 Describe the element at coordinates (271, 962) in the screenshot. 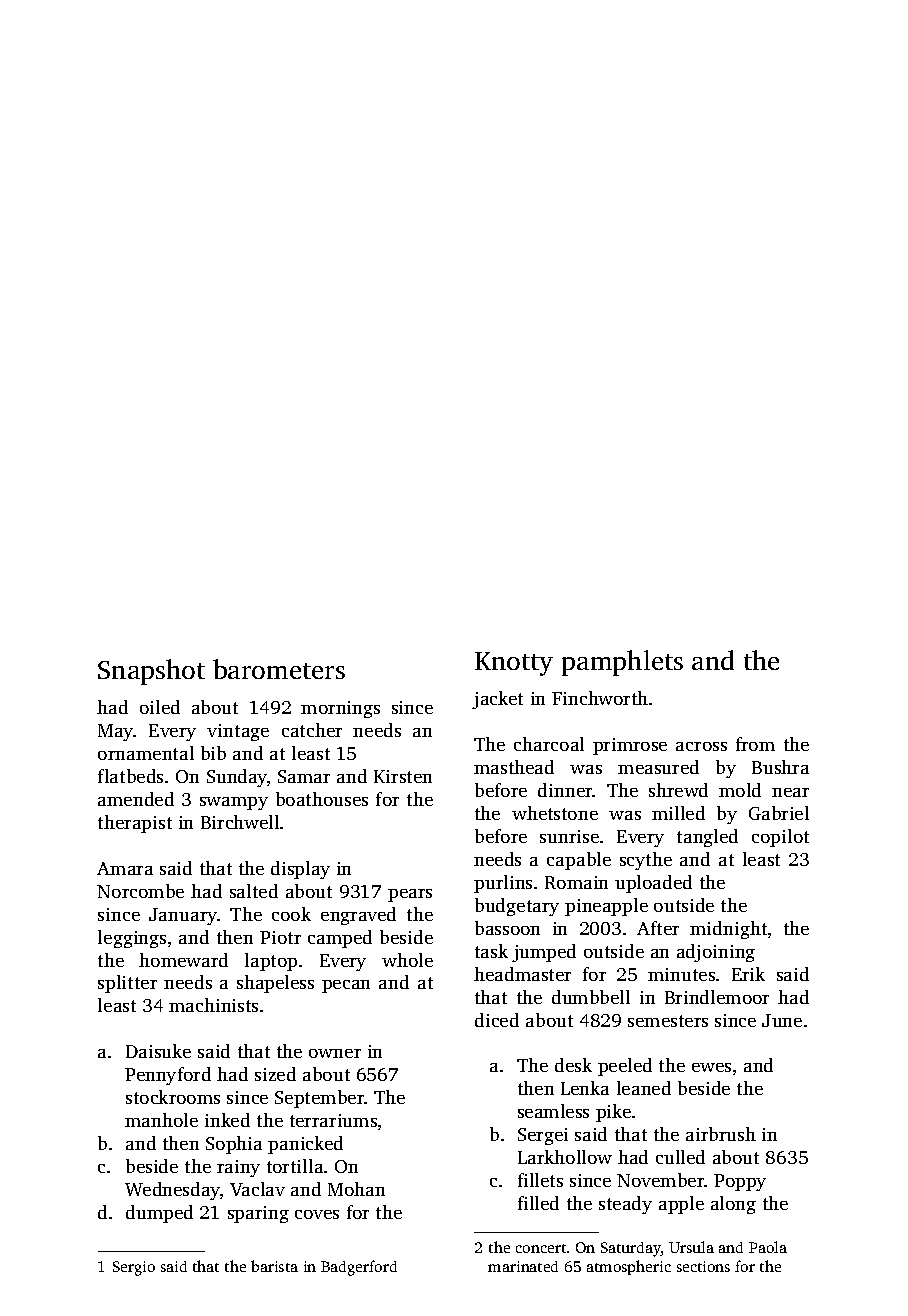

I see `laptop` at that location.
